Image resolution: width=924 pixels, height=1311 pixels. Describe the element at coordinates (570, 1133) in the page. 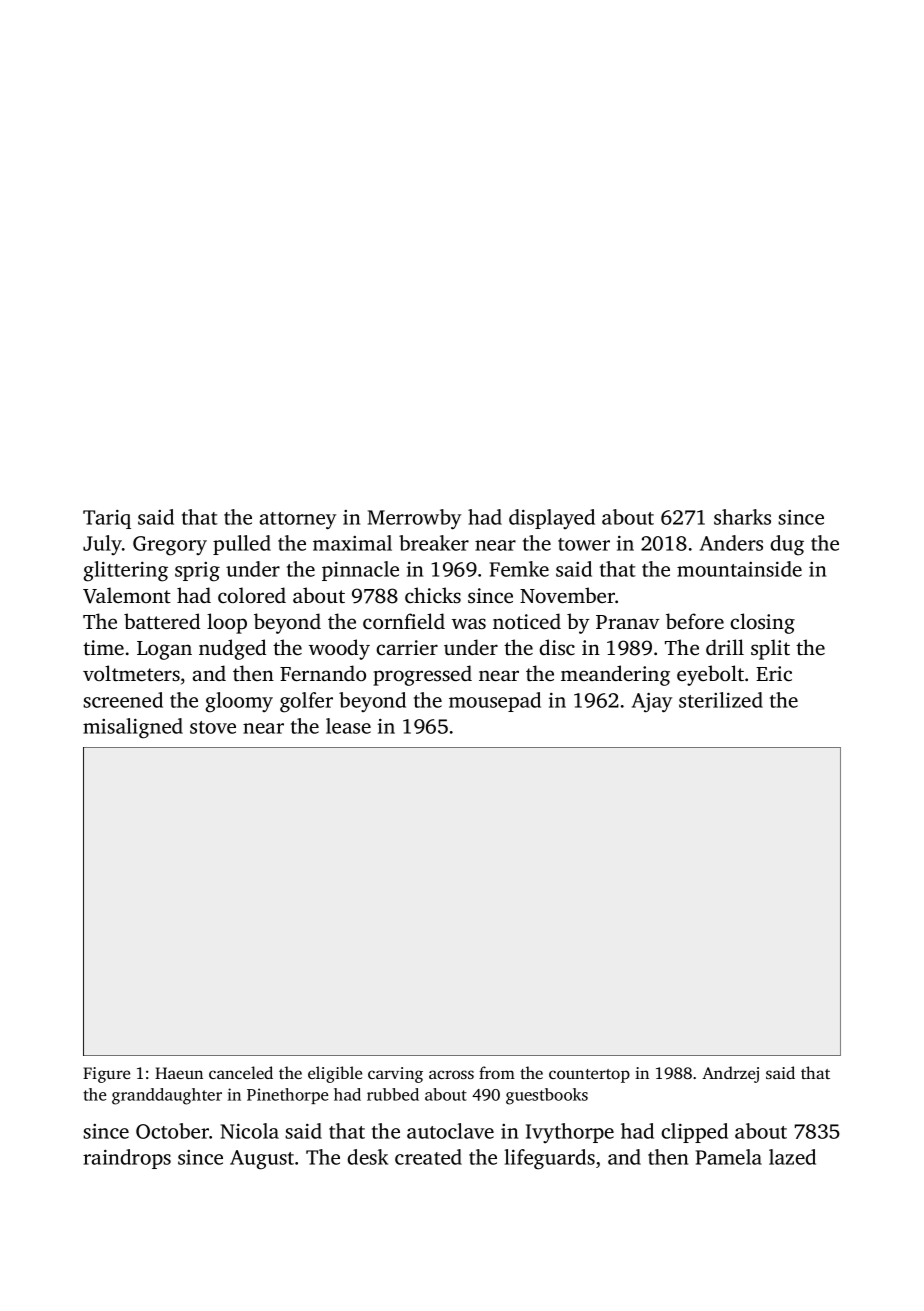

I see `Ivythorpe` at that location.
